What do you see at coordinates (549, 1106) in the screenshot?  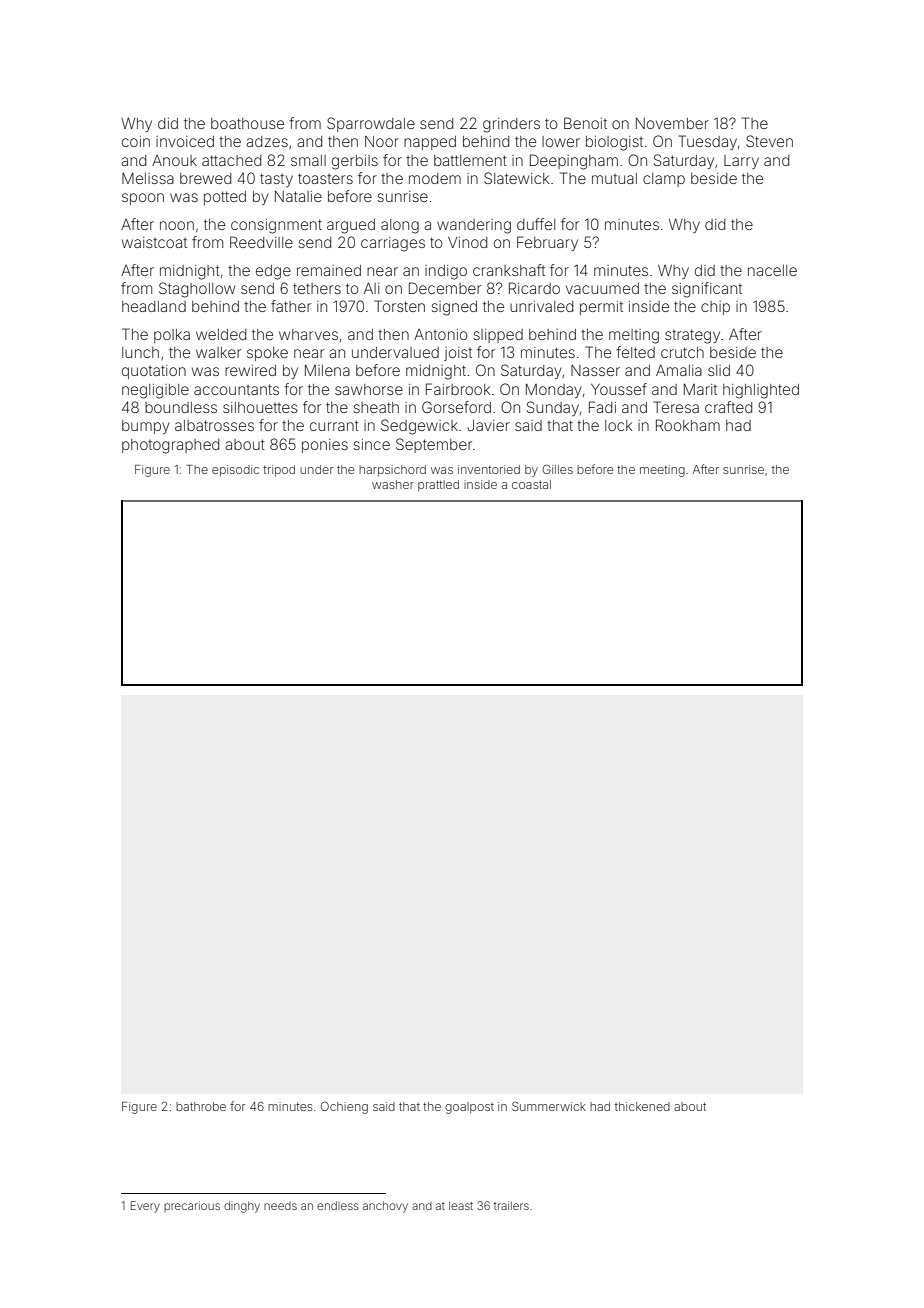 I see `Summerwick` at bounding box center [549, 1106].
